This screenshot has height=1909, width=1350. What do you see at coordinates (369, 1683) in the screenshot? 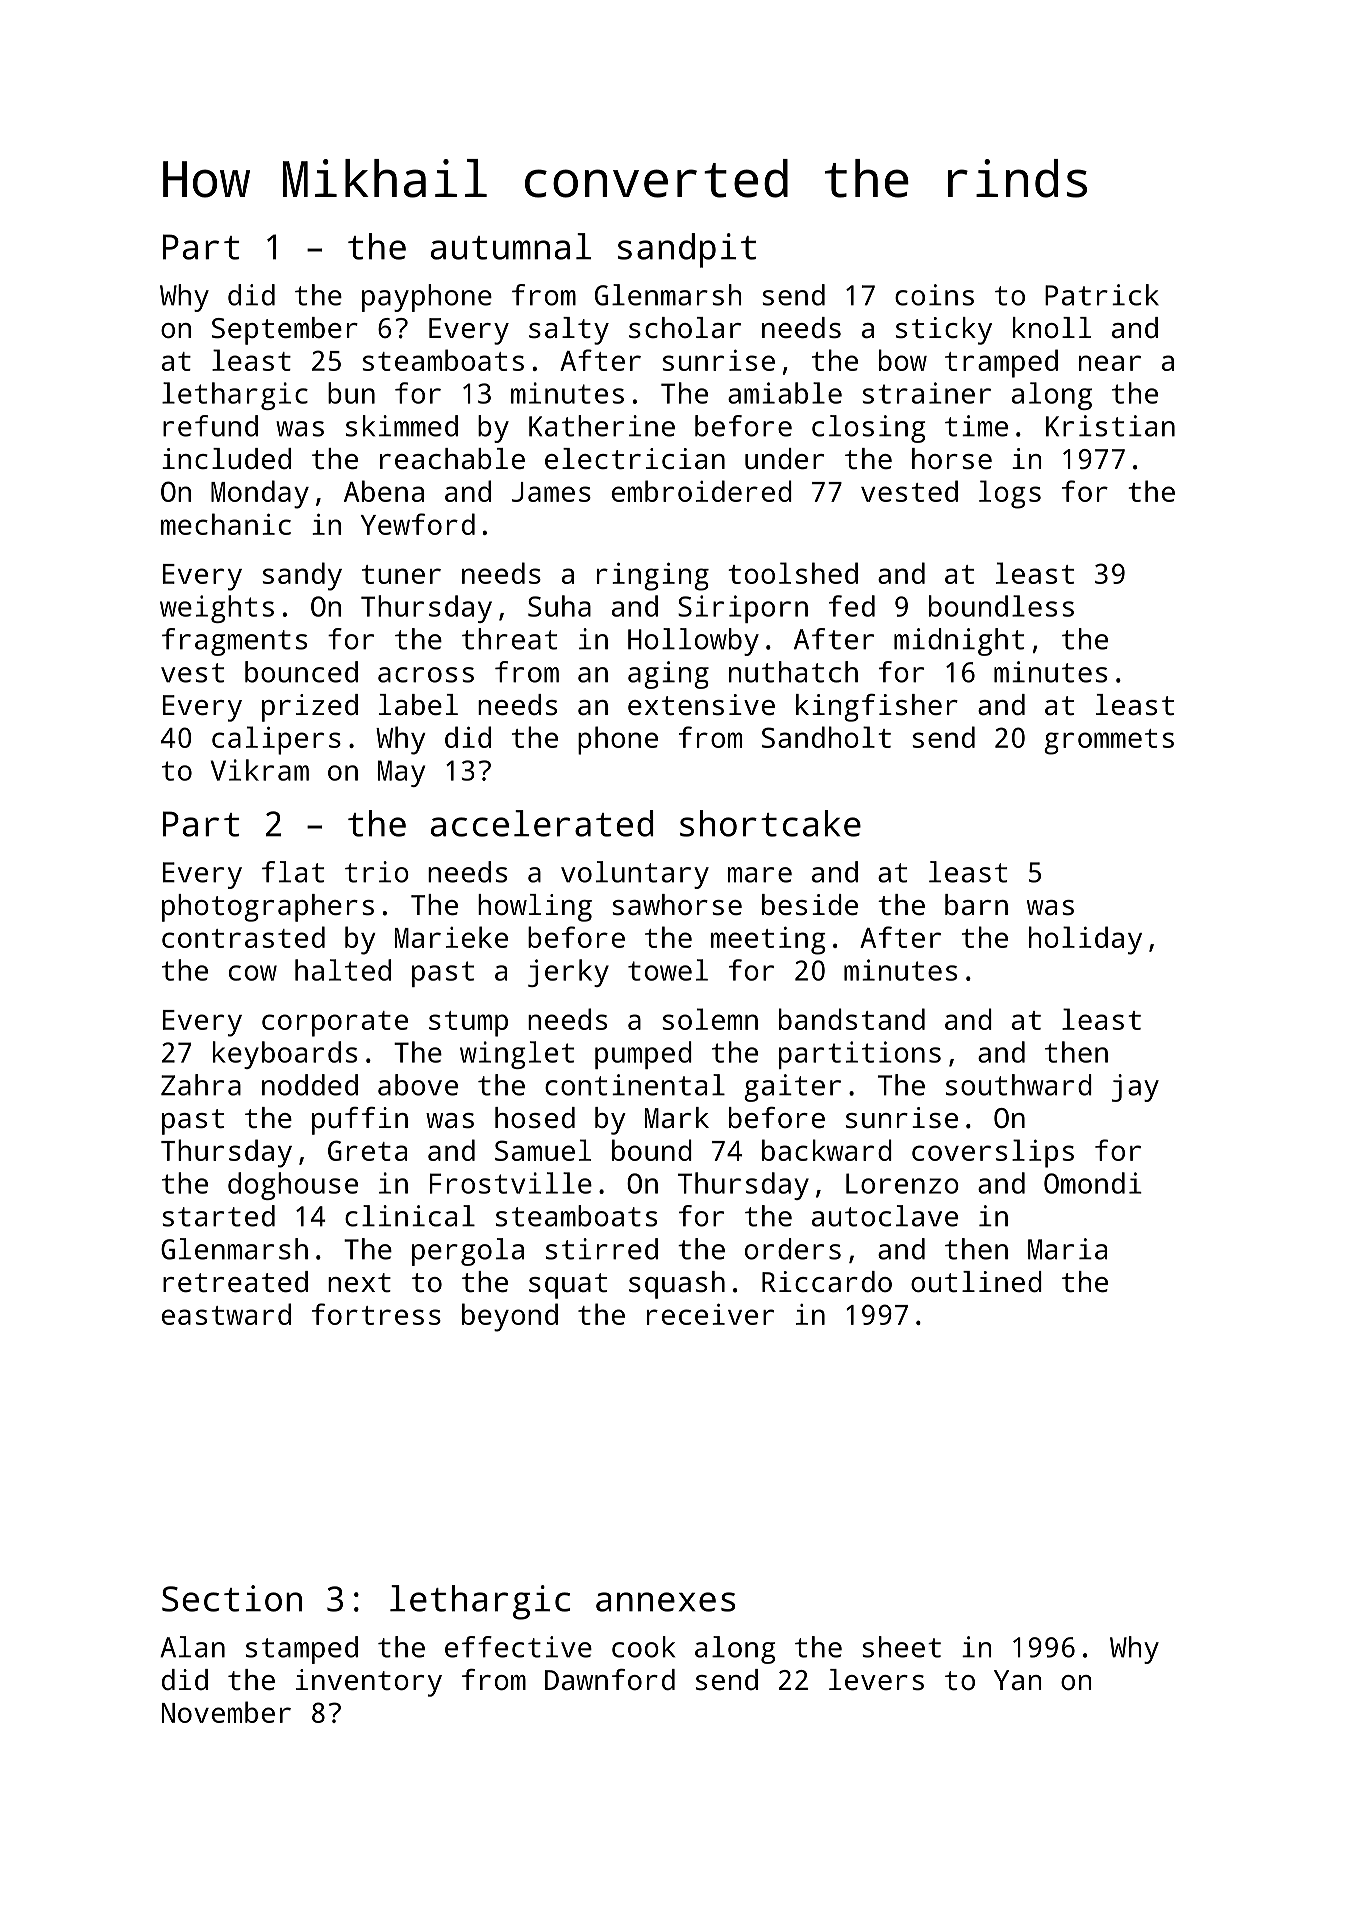
I see `inventory` at bounding box center [369, 1683].
